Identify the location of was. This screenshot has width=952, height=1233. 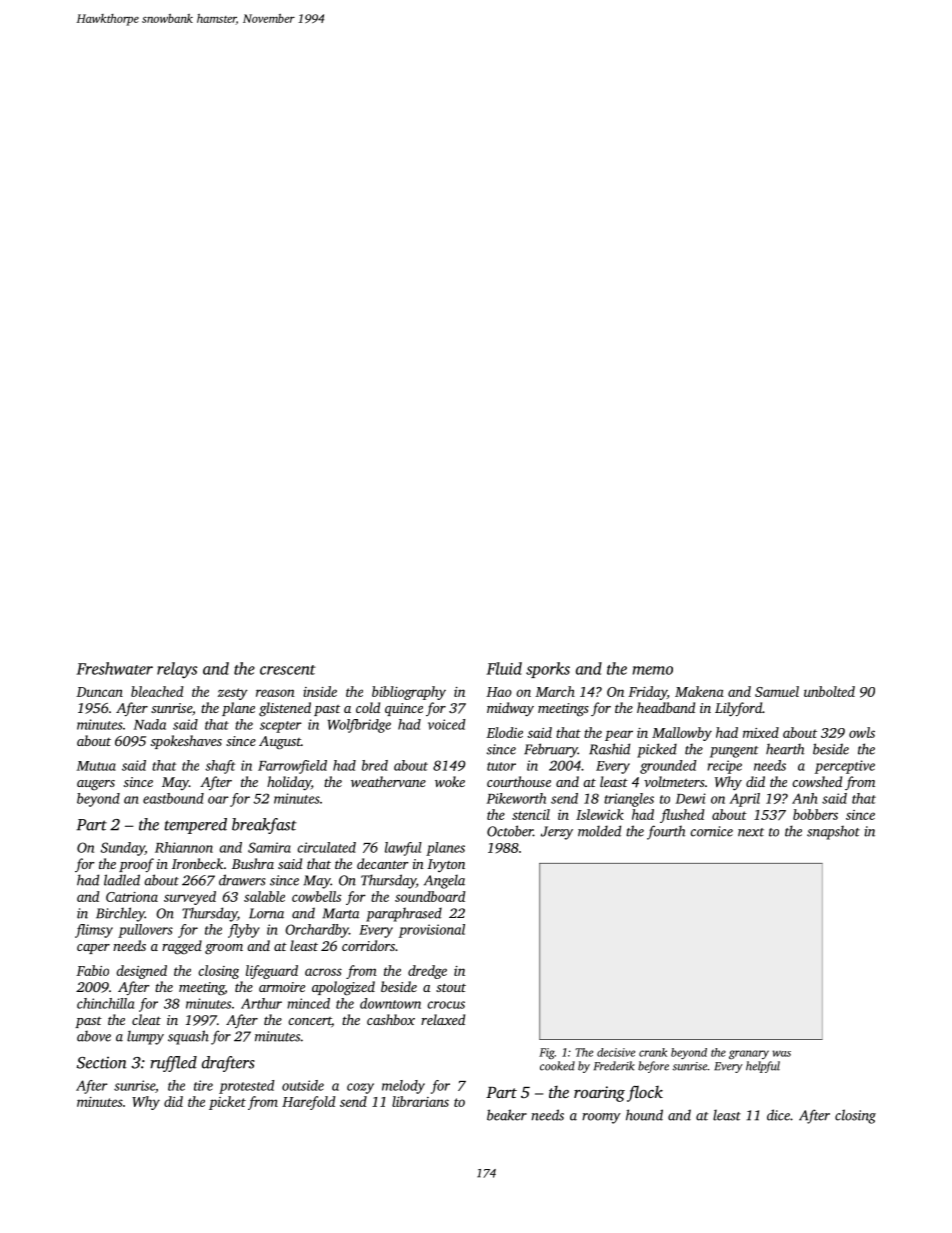
(782, 1053).
